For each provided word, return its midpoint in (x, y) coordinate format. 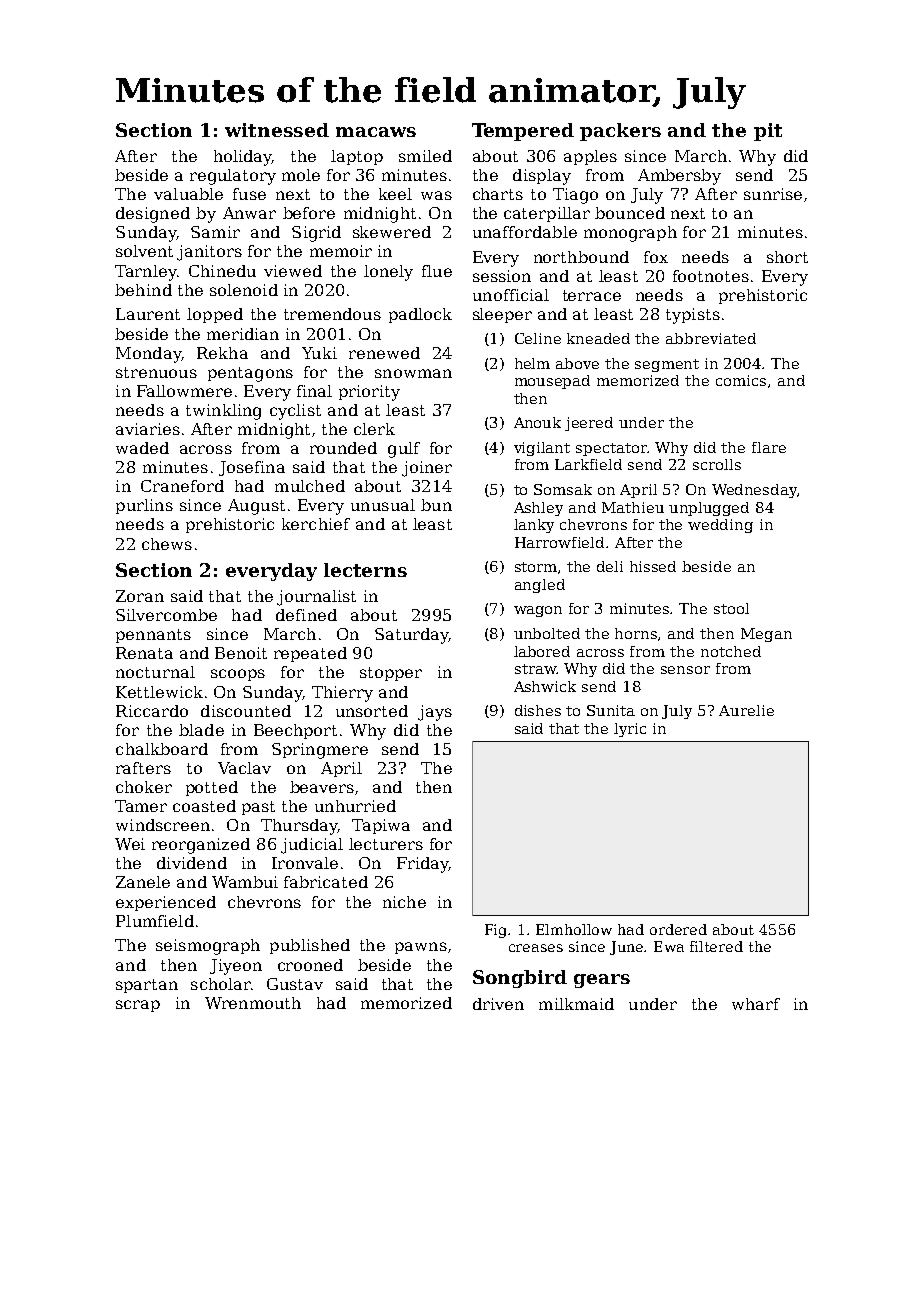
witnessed (277, 130)
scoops (238, 675)
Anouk (537, 422)
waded (142, 448)
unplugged (709, 509)
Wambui (245, 882)
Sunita (611, 710)
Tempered (523, 132)
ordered (678, 929)
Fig (497, 931)
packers (620, 132)
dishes (538, 710)
